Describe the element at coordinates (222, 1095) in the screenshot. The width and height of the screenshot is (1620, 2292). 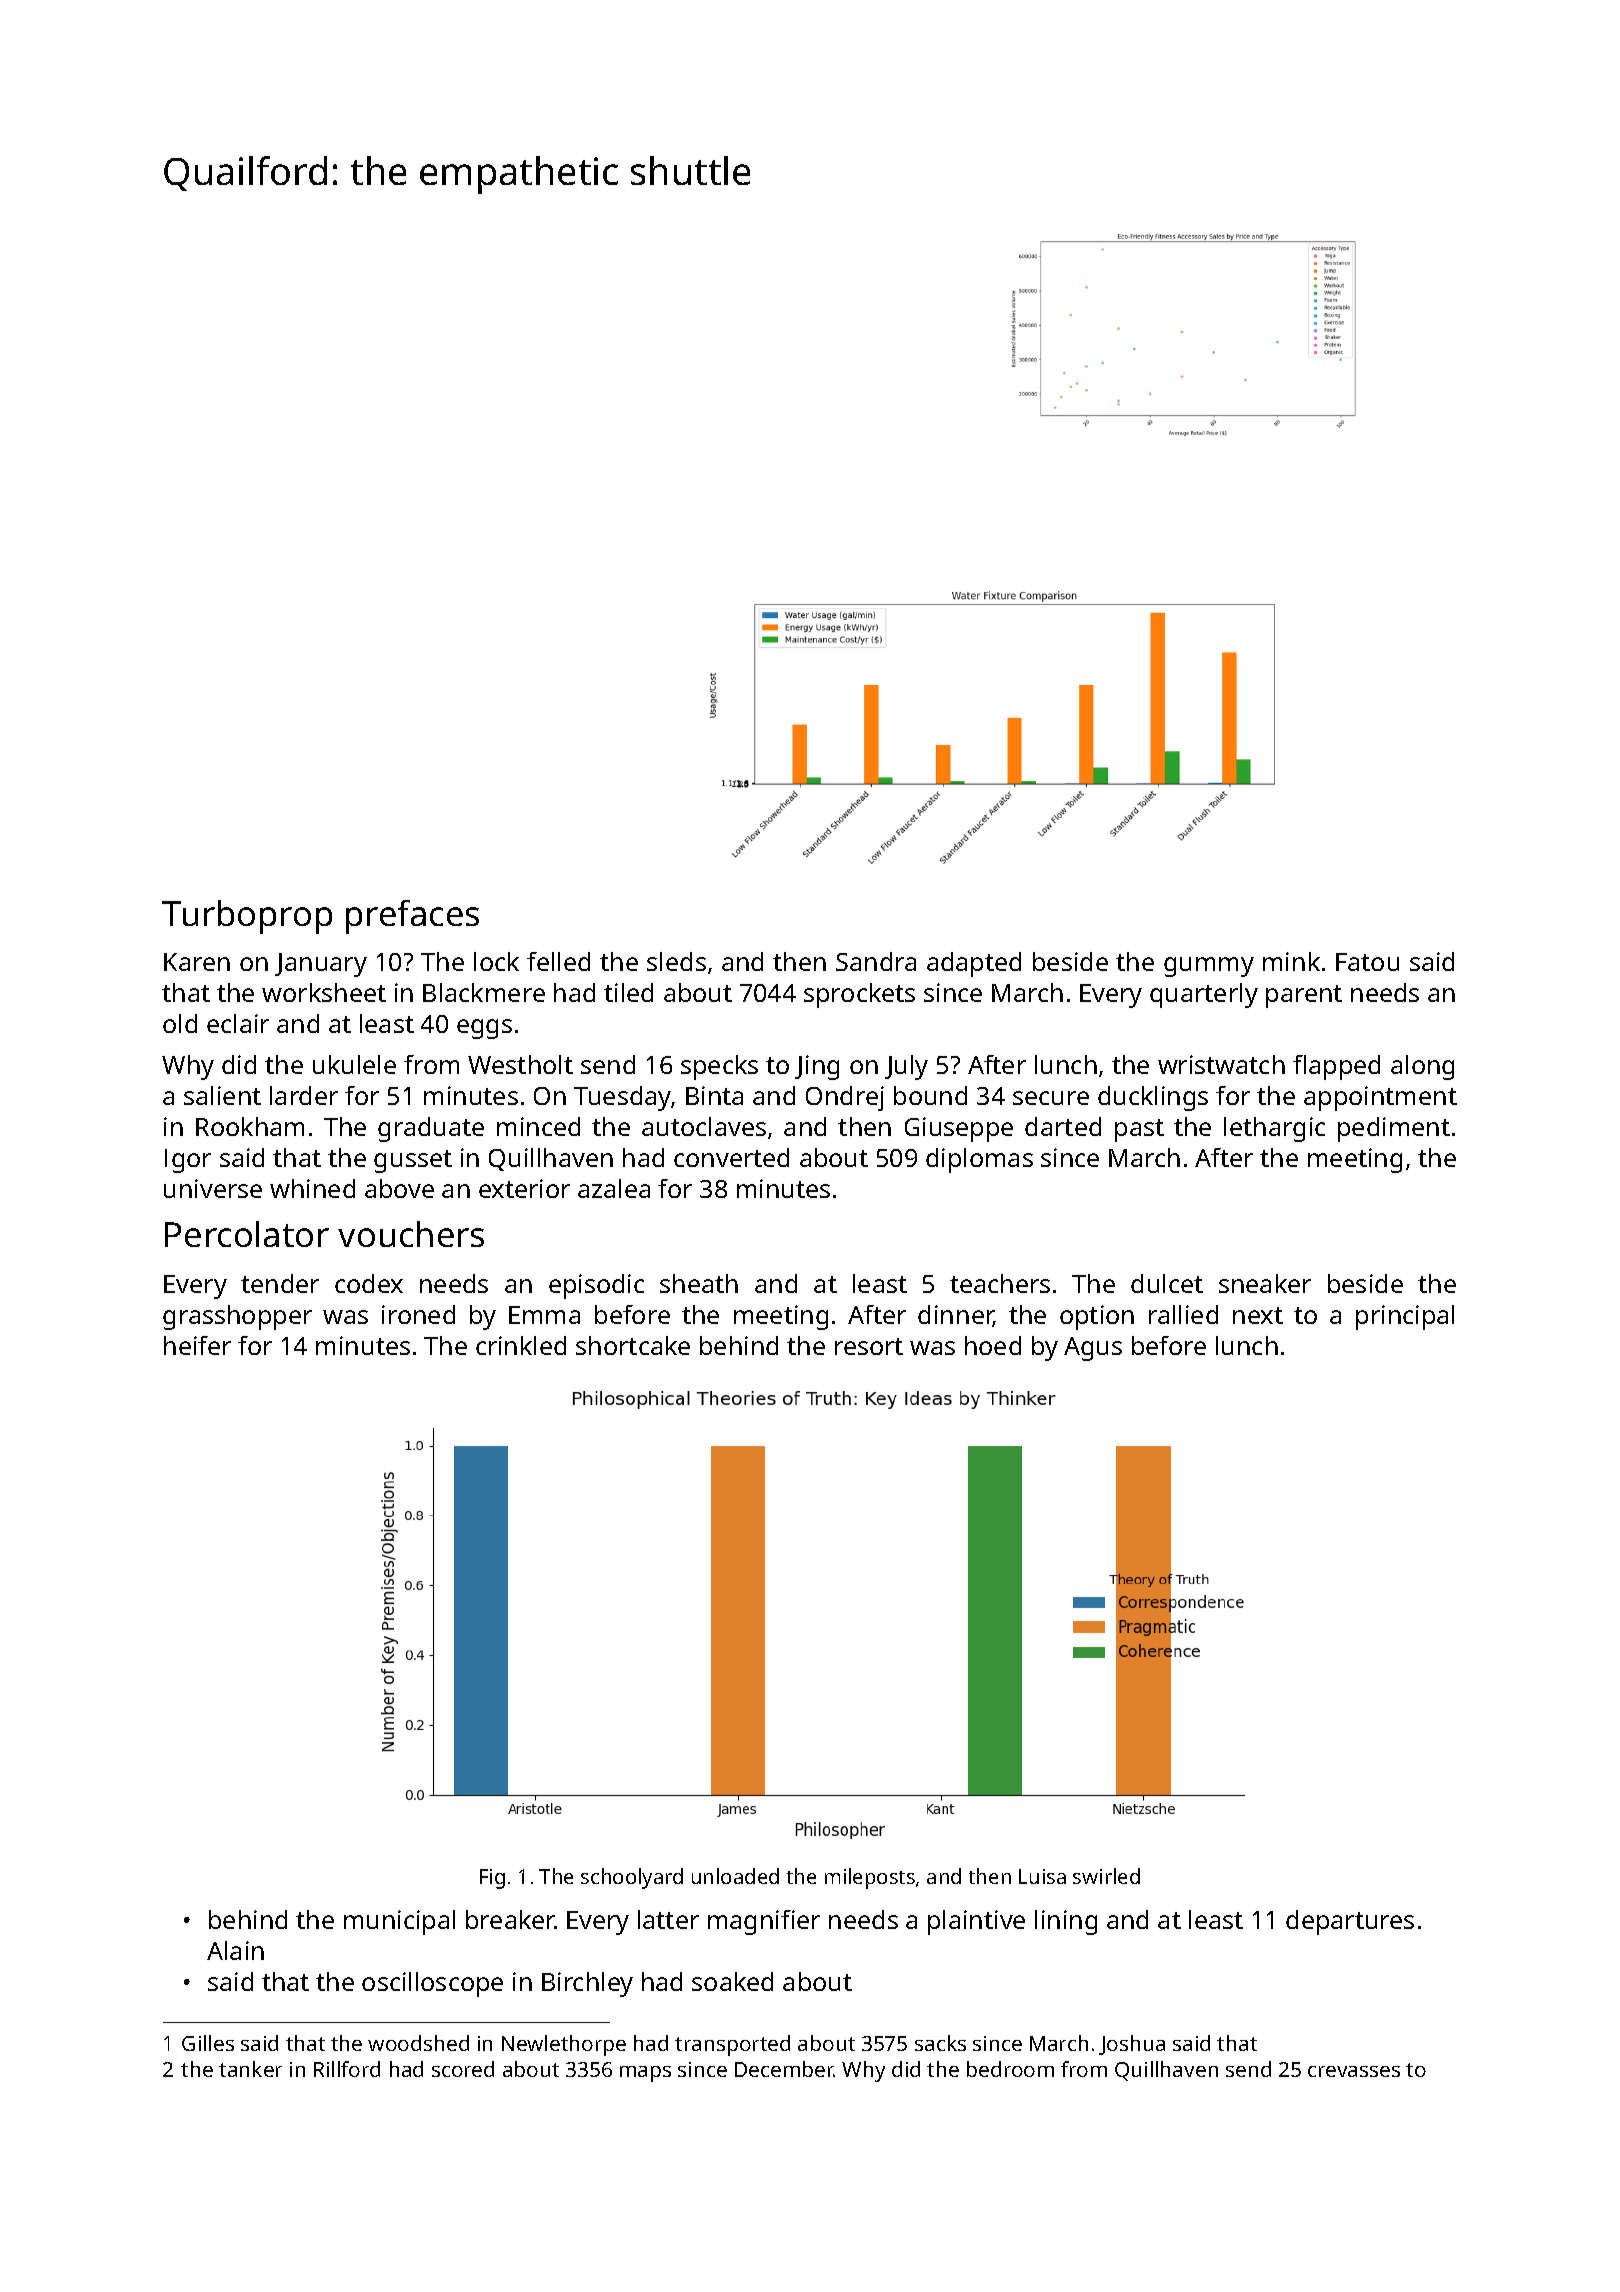
I see `salient` at that location.
